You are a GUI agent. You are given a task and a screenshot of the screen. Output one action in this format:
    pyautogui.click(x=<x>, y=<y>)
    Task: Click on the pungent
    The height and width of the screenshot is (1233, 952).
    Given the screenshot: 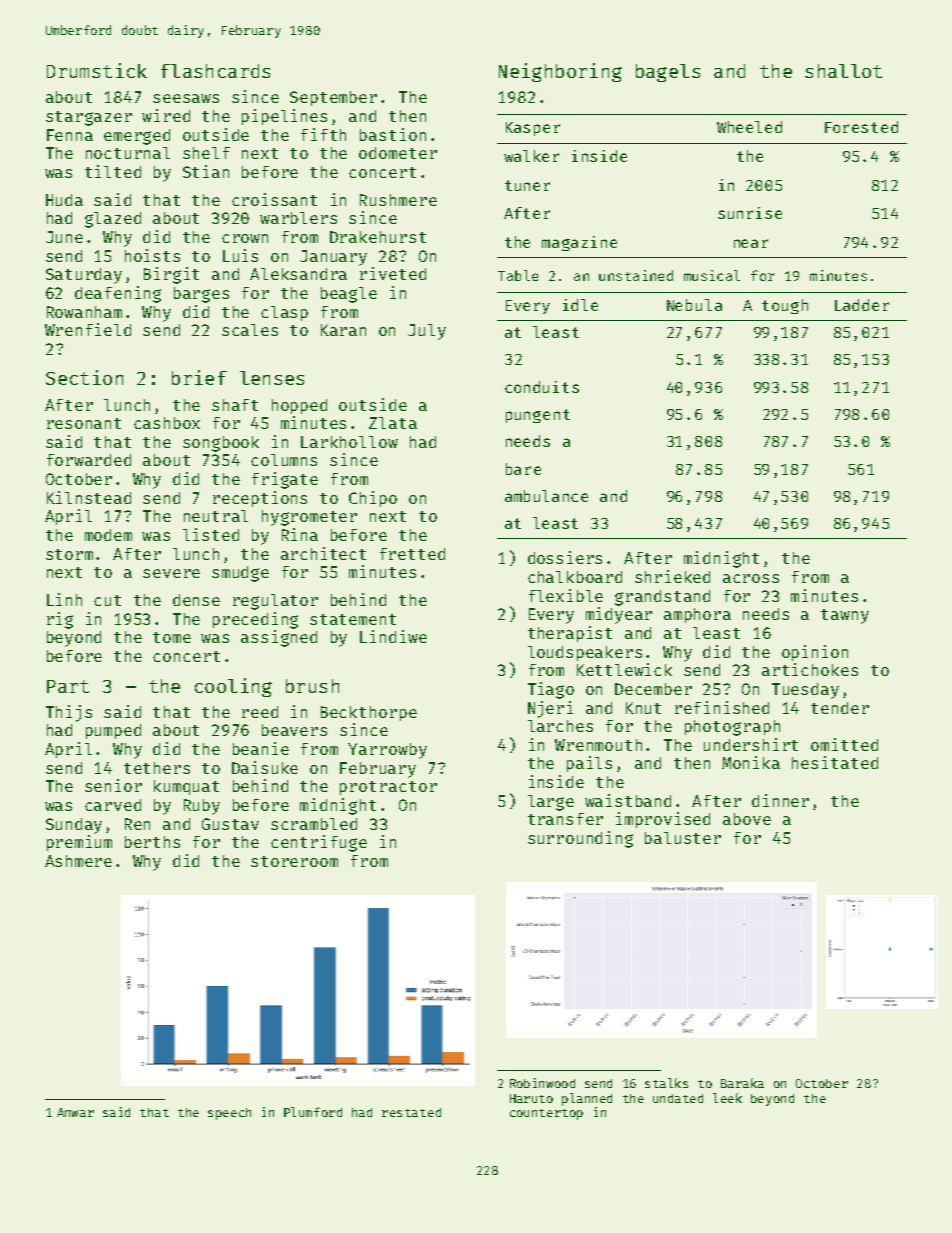 What is the action you would take?
    pyautogui.click(x=538, y=416)
